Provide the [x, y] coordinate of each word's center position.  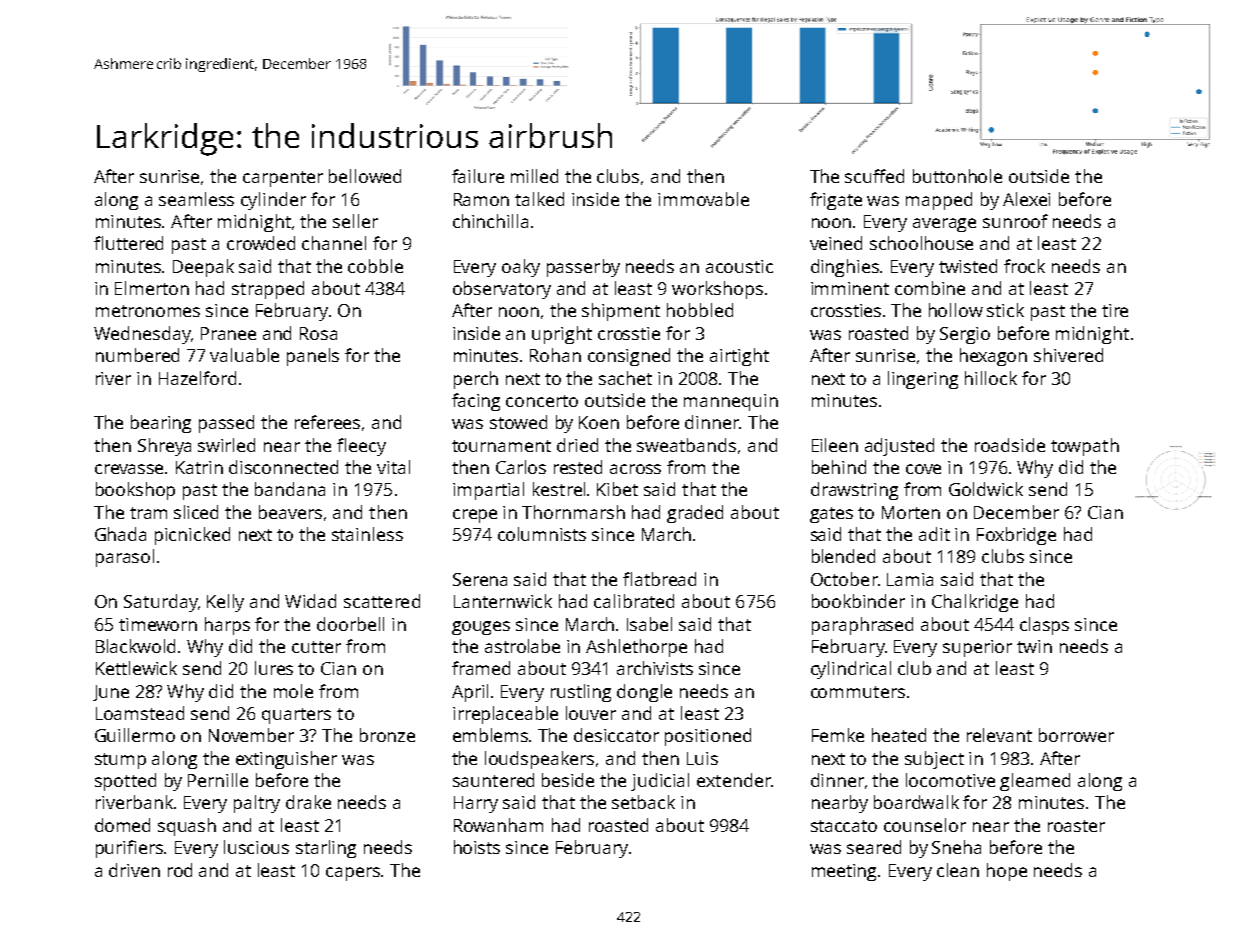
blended [843, 556]
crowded [261, 243]
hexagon [993, 357]
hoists [477, 847]
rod [180, 870]
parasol [125, 558]
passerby [583, 268]
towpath [1085, 447]
